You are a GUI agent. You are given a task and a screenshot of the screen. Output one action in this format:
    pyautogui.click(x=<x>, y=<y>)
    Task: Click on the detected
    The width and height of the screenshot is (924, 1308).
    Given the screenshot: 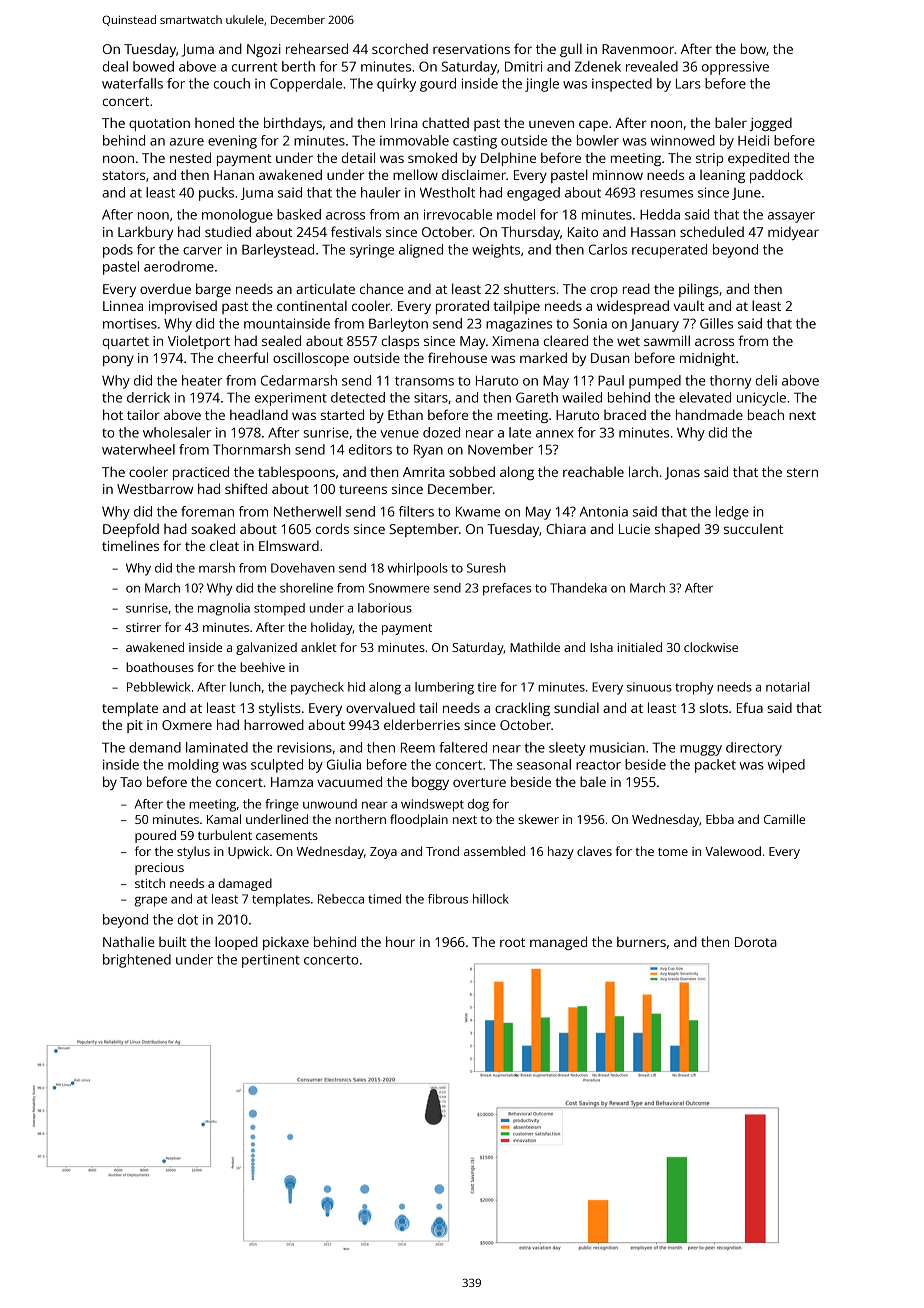 What is the action you would take?
    pyautogui.click(x=358, y=397)
